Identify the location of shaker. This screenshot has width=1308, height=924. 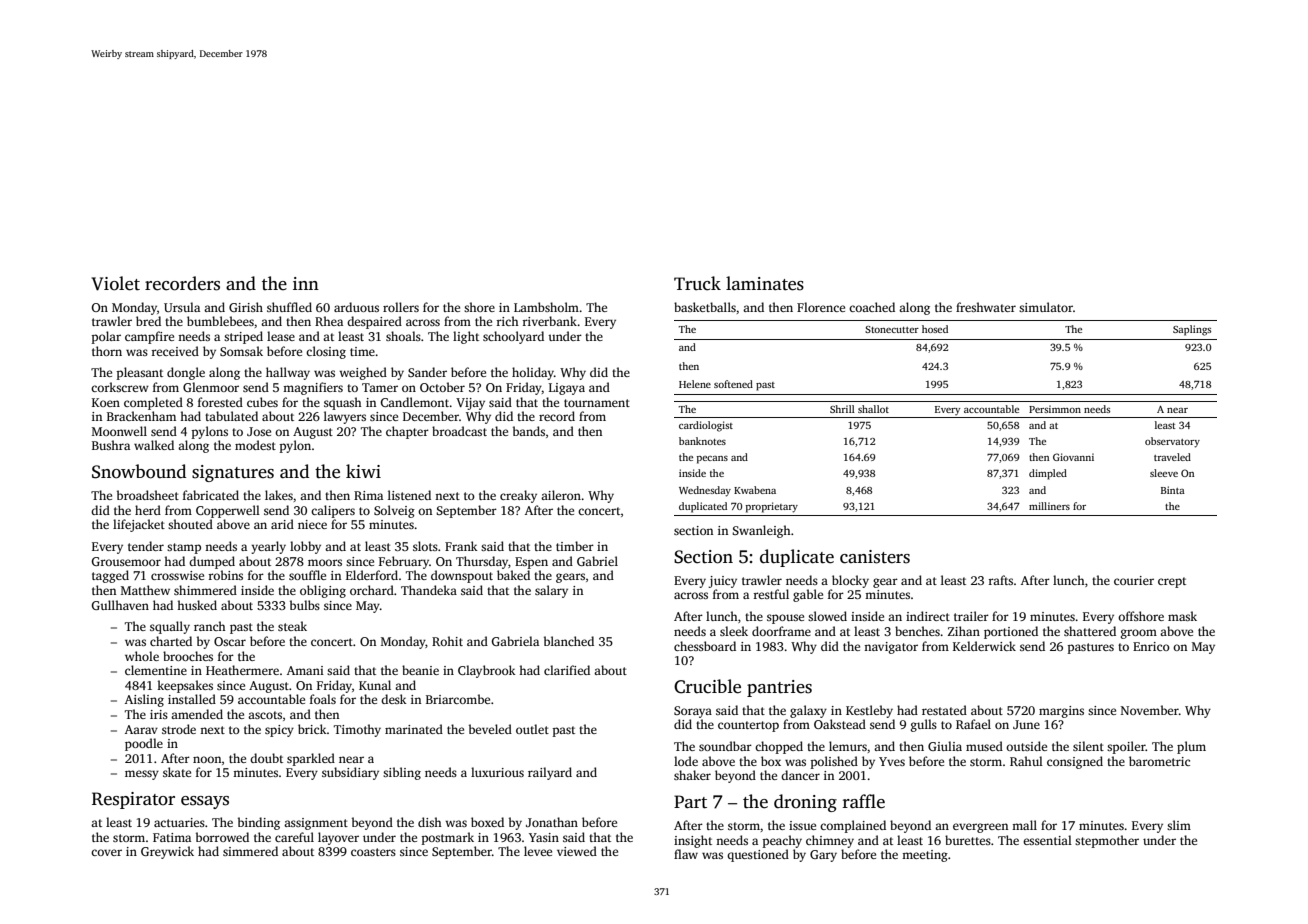
(692, 775).
